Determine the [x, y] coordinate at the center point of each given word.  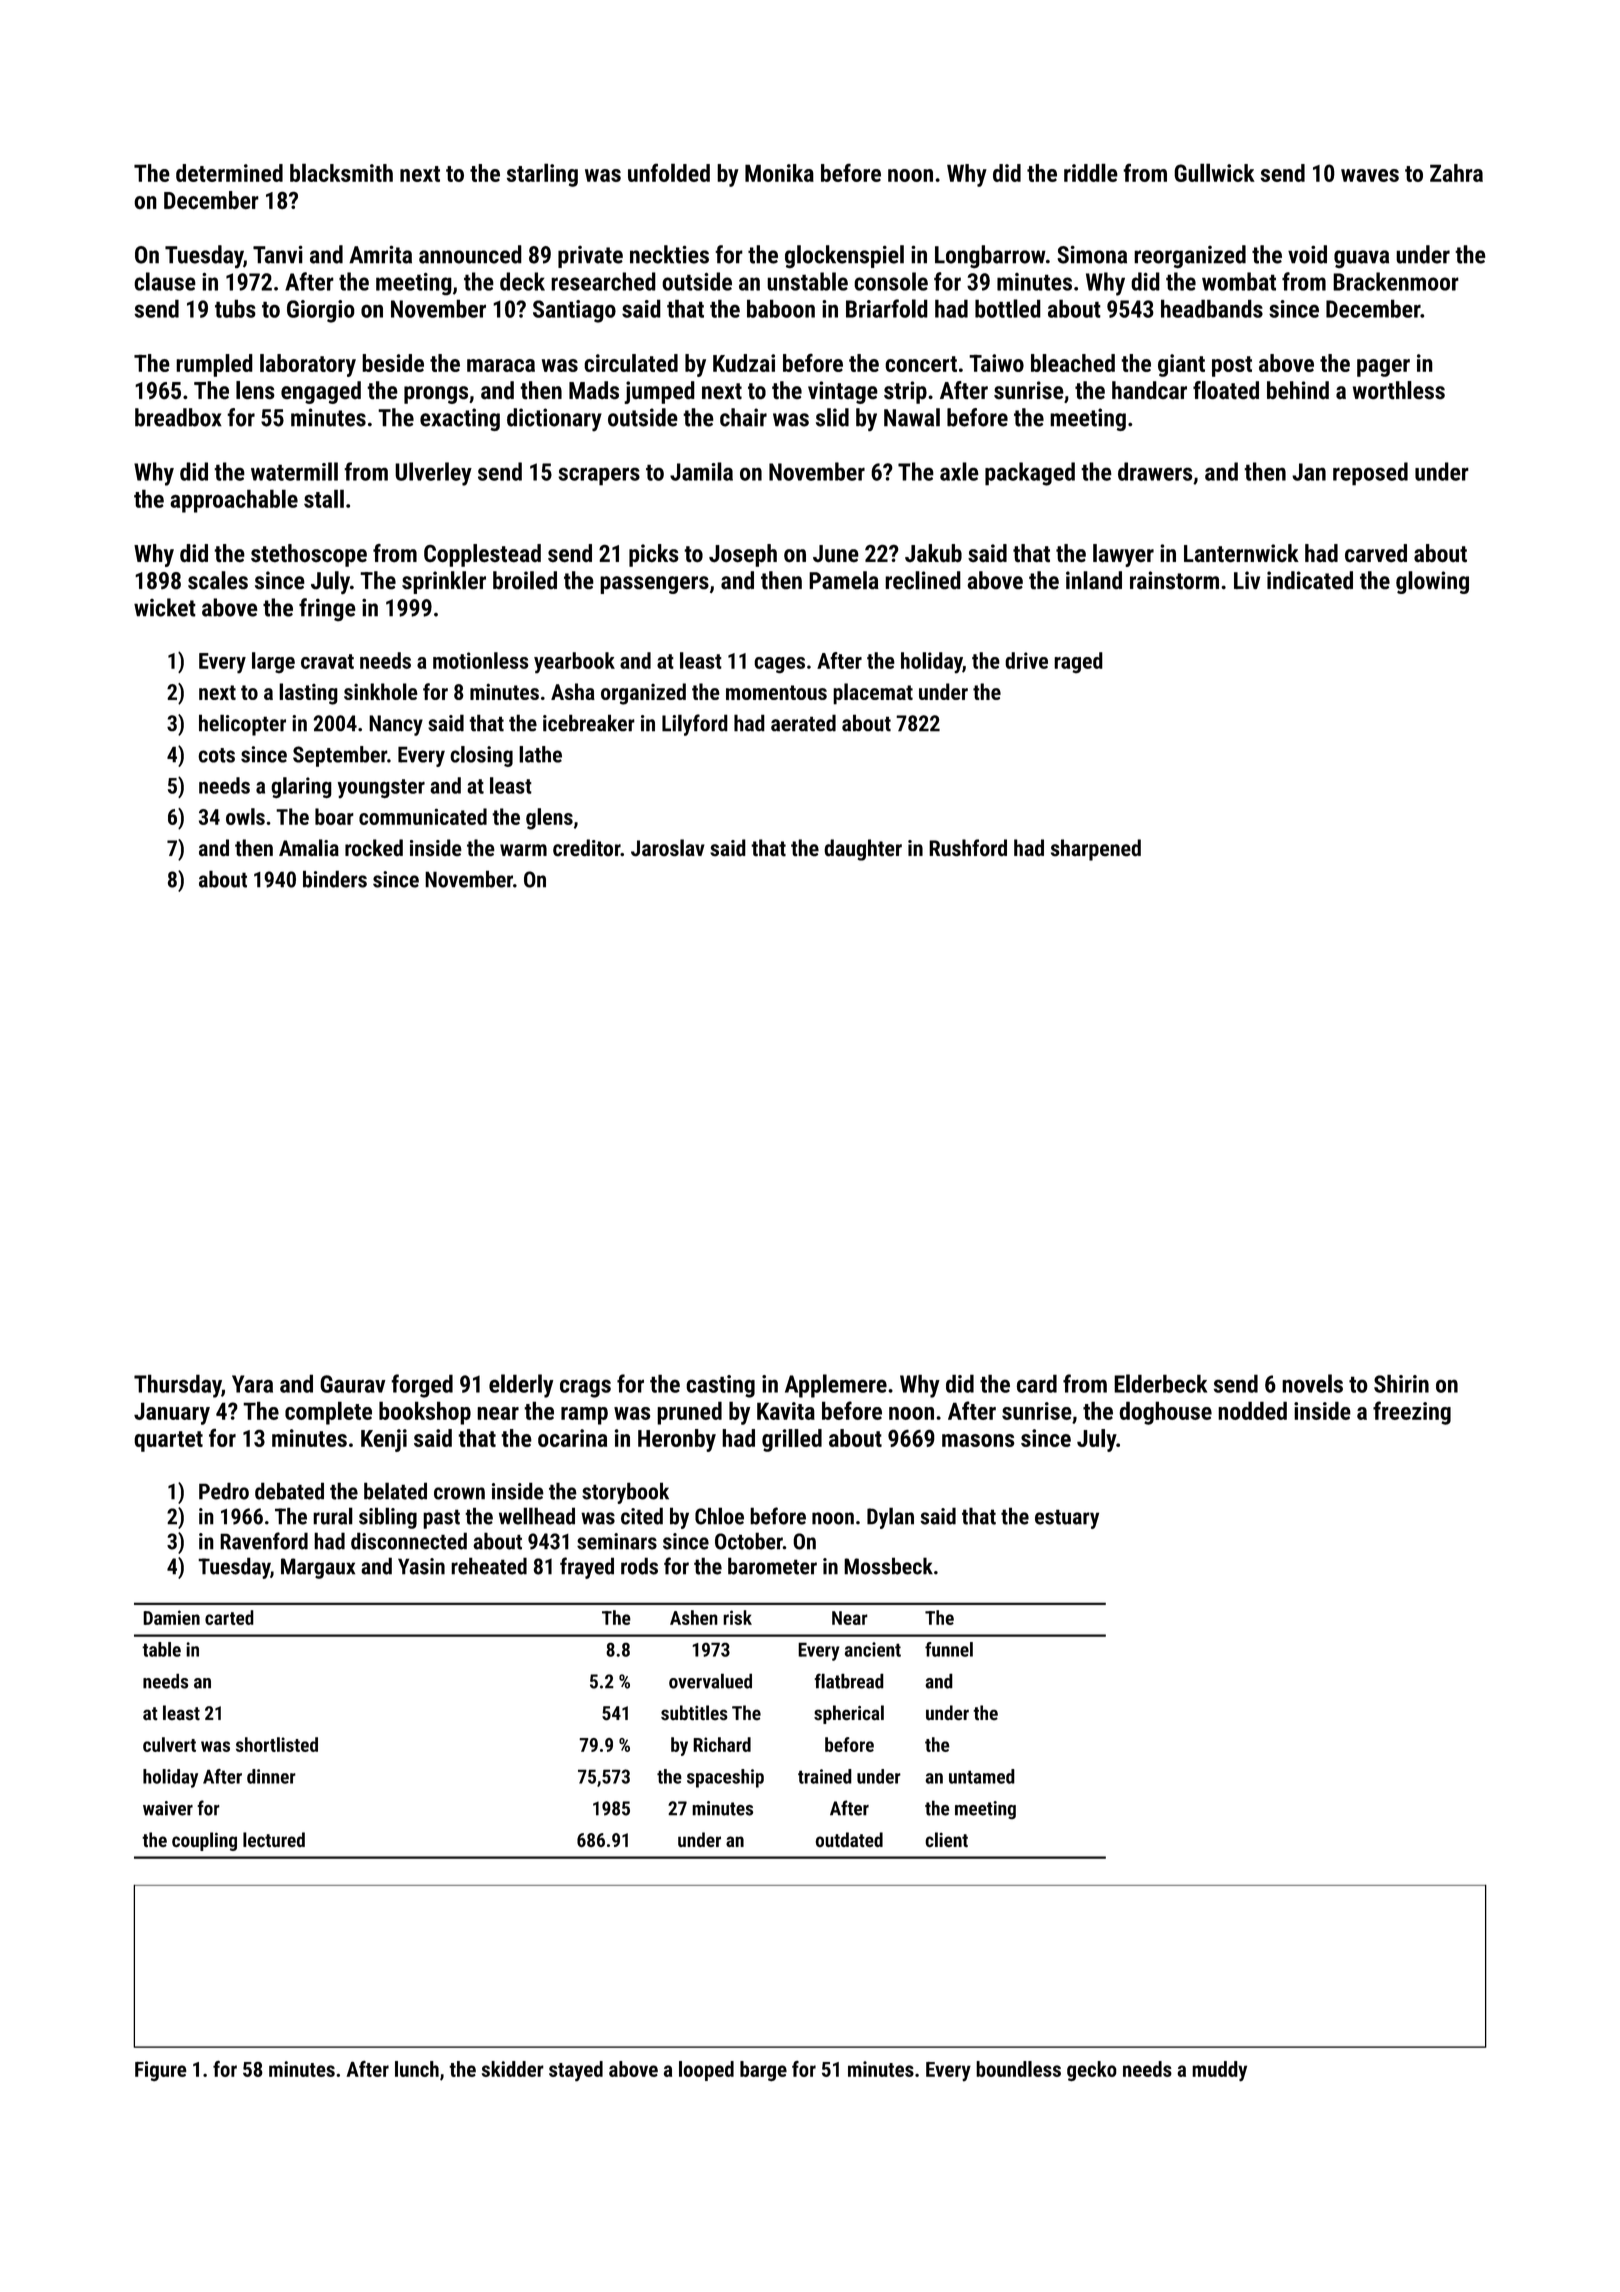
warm [523, 850]
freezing [1412, 1413]
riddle [1091, 172]
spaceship [725, 1778]
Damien [171, 1617]
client [946, 1840]
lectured [274, 1840]
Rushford [968, 848]
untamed [982, 1776]
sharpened [1096, 850]
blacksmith [341, 172]
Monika [779, 173]
